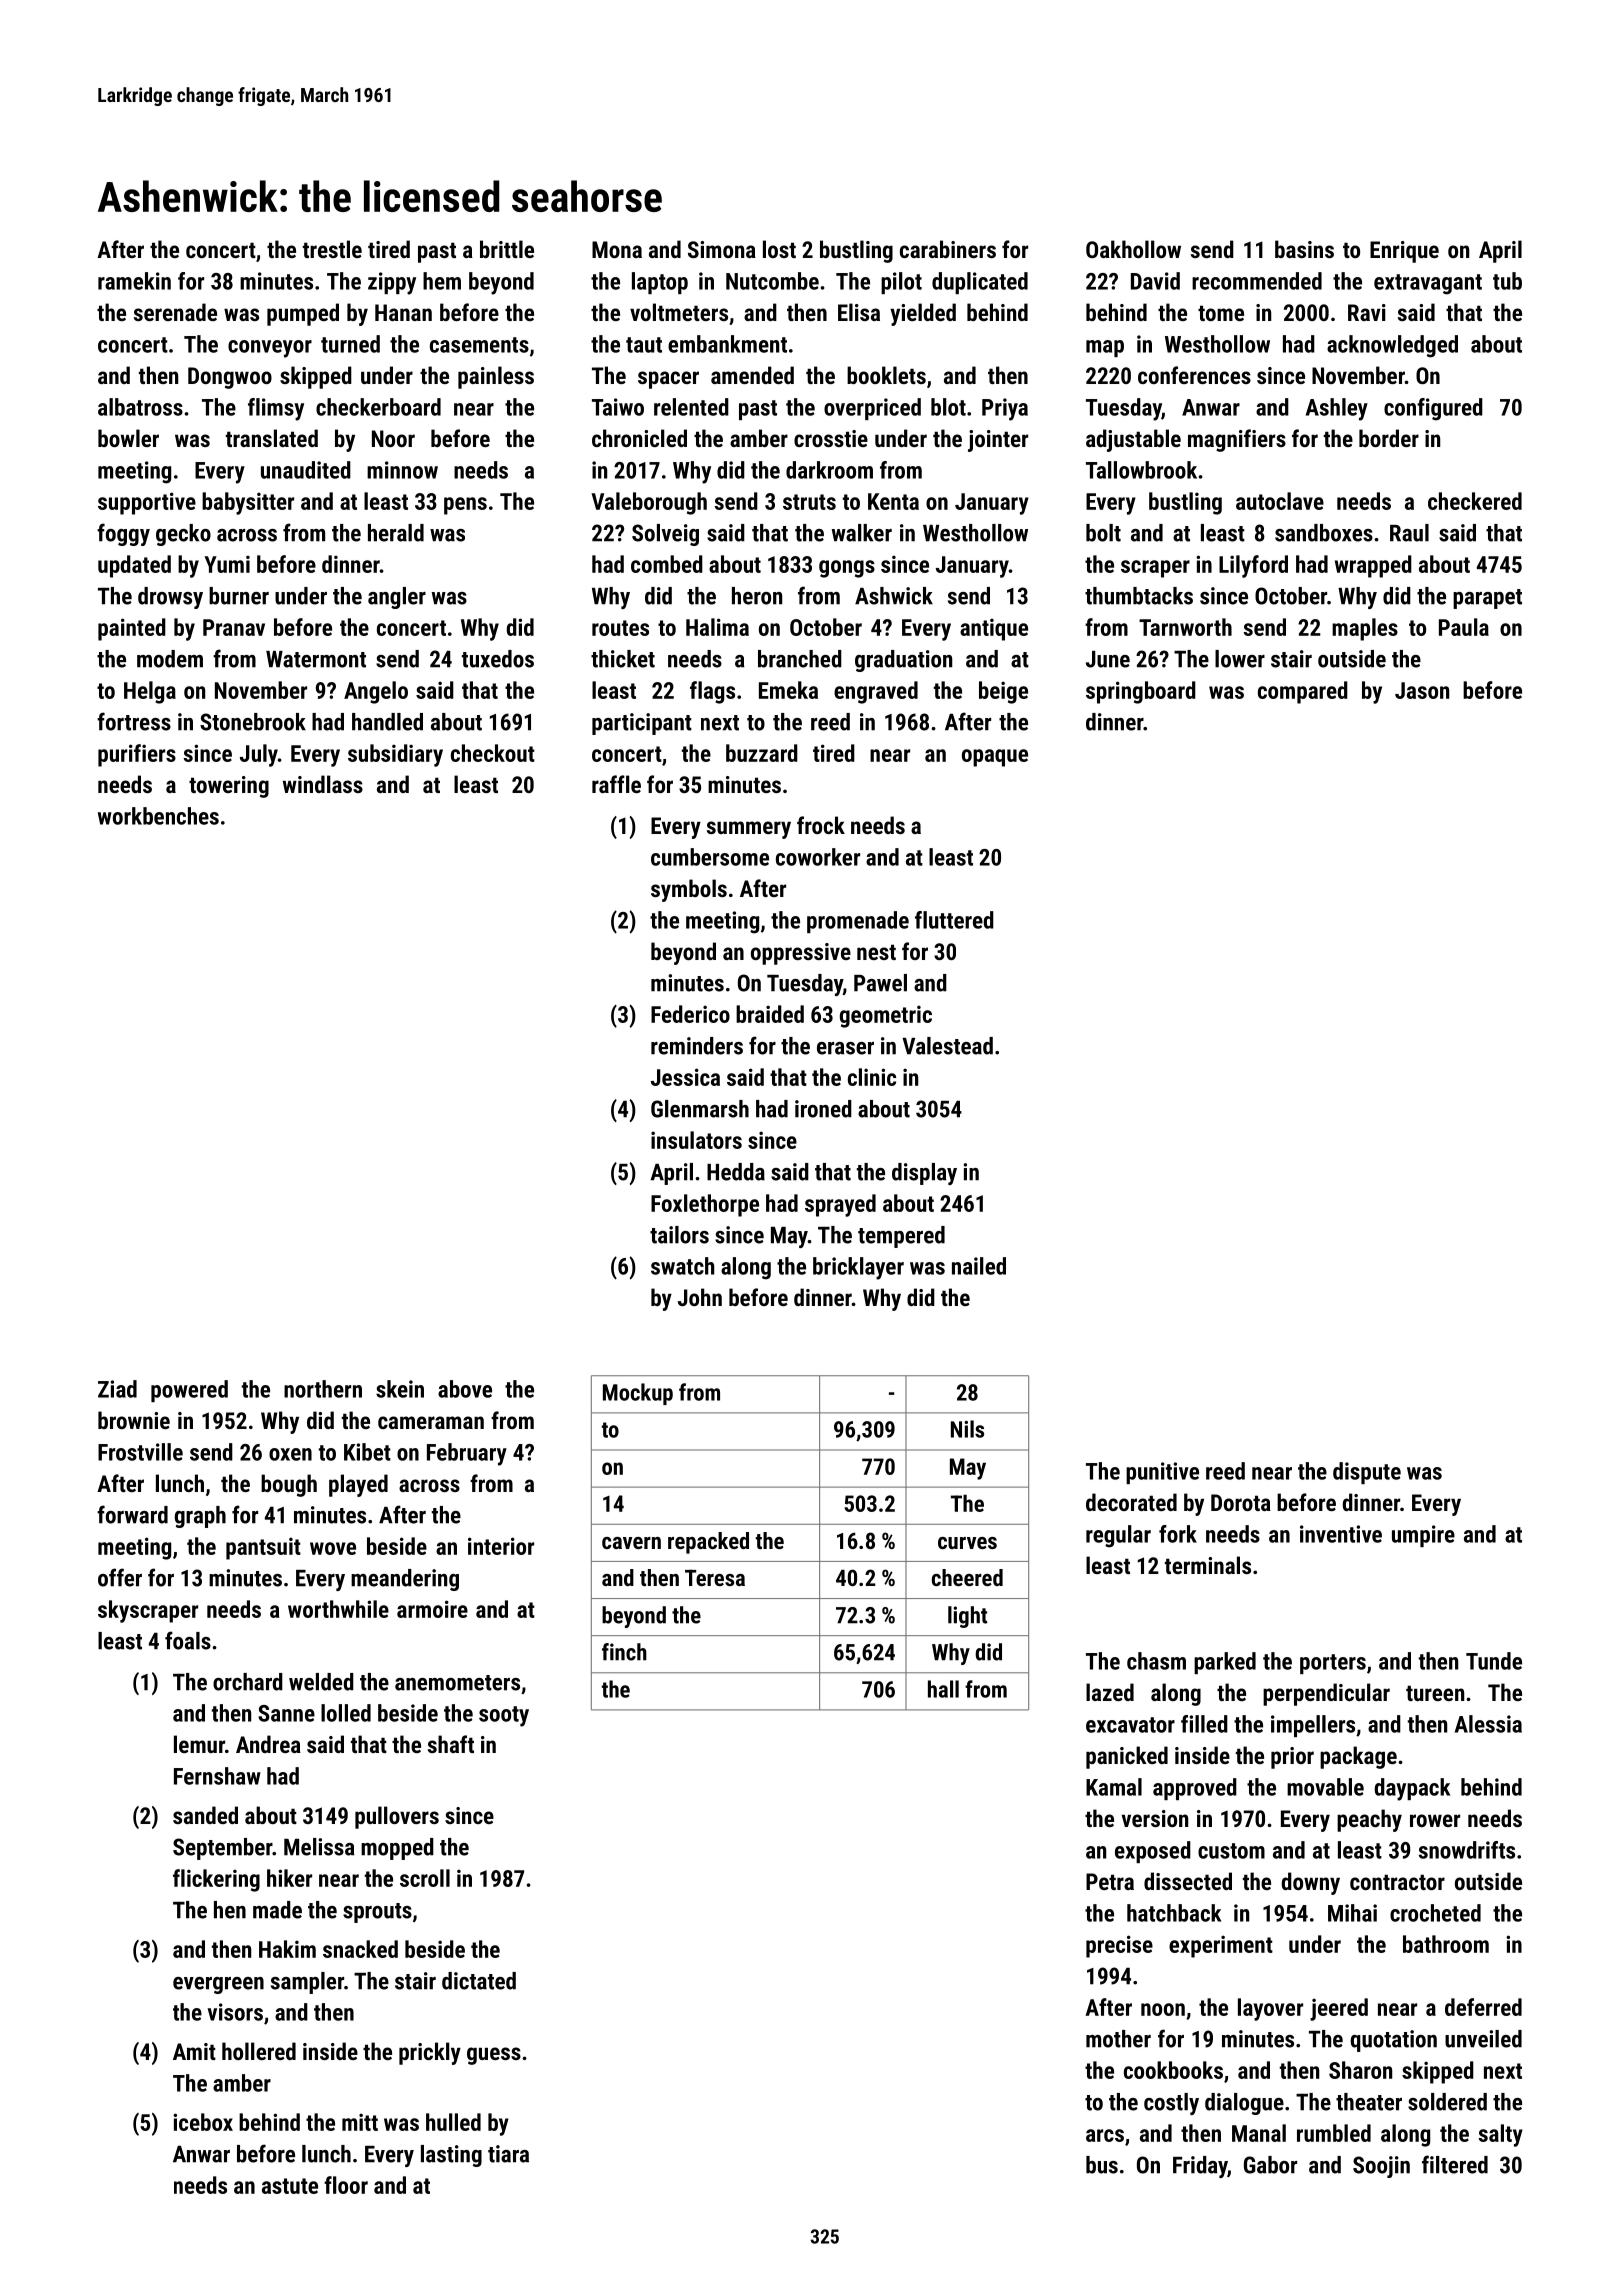  Describe the element at coordinates (132, 1514) in the page. I see `forward` at that location.
